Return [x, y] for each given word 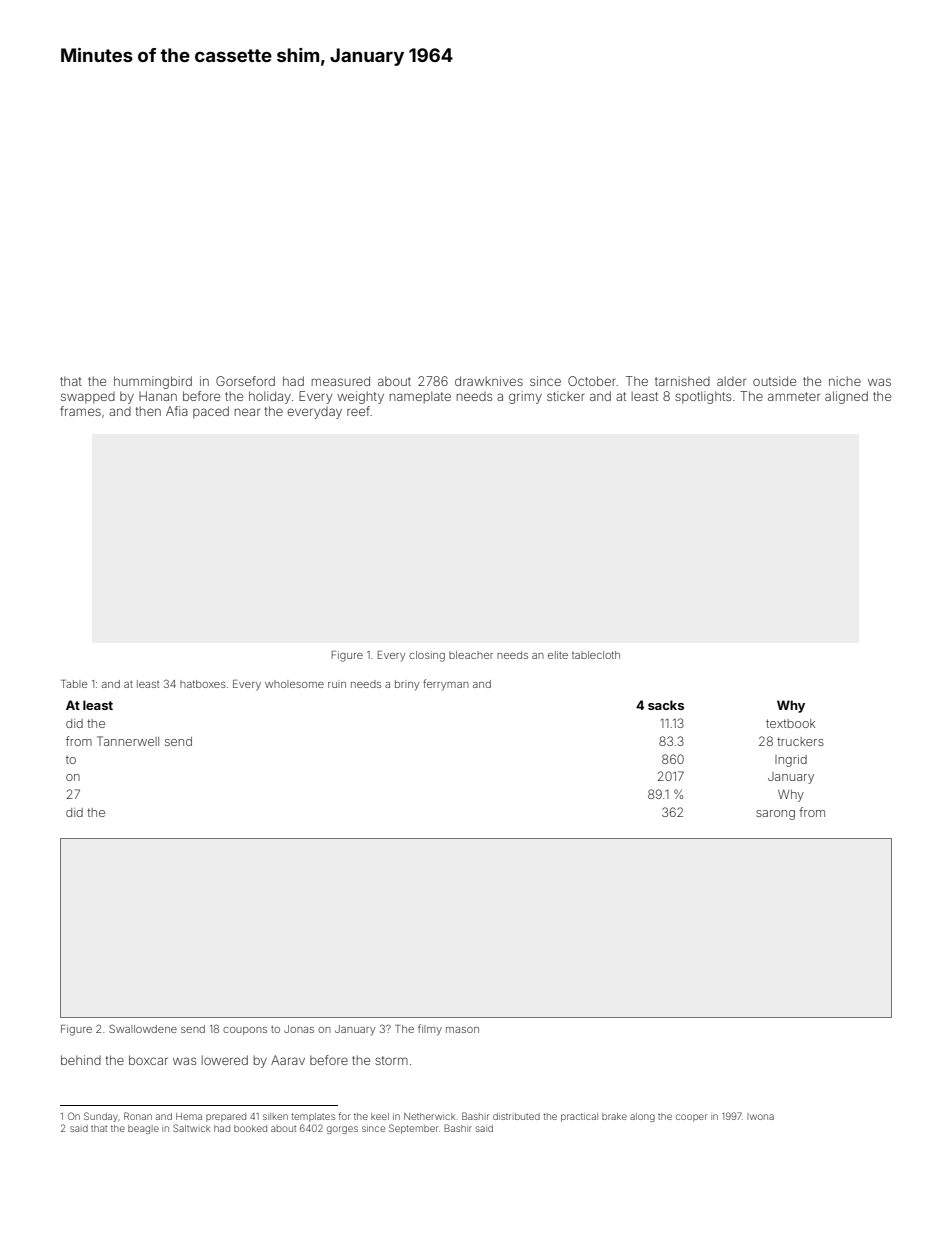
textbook [790, 723]
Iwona [760, 1116]
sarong [775, 815]
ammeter [794, 396]
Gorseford [245, 381]
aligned [846, 397]
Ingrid [791, 761]
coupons [245, 1031]
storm [391, 1060]
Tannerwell [128, 741]
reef [359, 411]
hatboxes [203, 684]
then [148, 411]
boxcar [148, 1060]
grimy [525, 397]
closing [427, 656]
